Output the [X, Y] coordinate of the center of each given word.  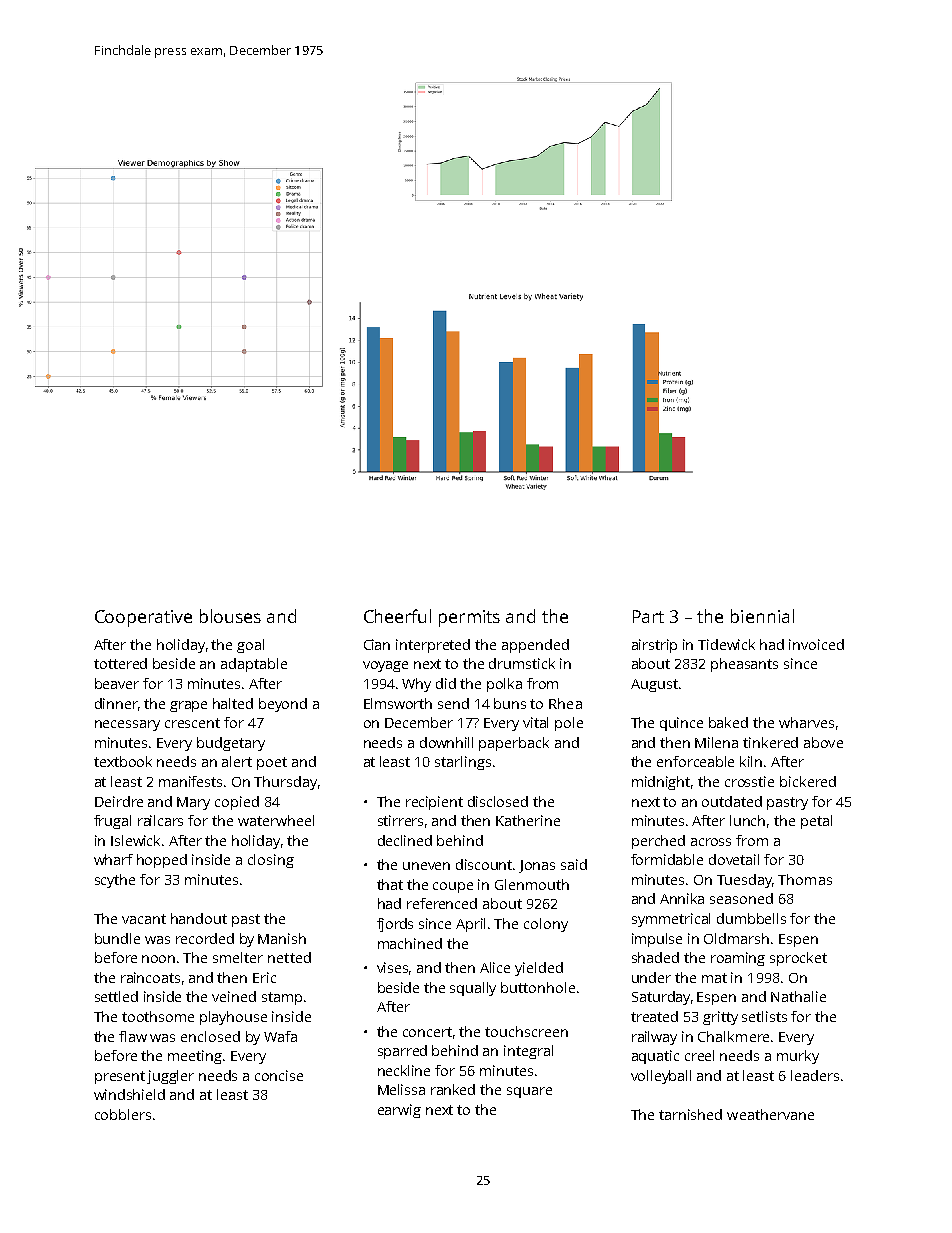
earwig [399, 1111]
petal [816, 822]
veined [234, 996]
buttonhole [538, 987]
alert [237, 761]
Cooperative [143, 618]
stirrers [400, 820]
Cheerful [397, 616]
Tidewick [726, 644]
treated [654, 1016]
